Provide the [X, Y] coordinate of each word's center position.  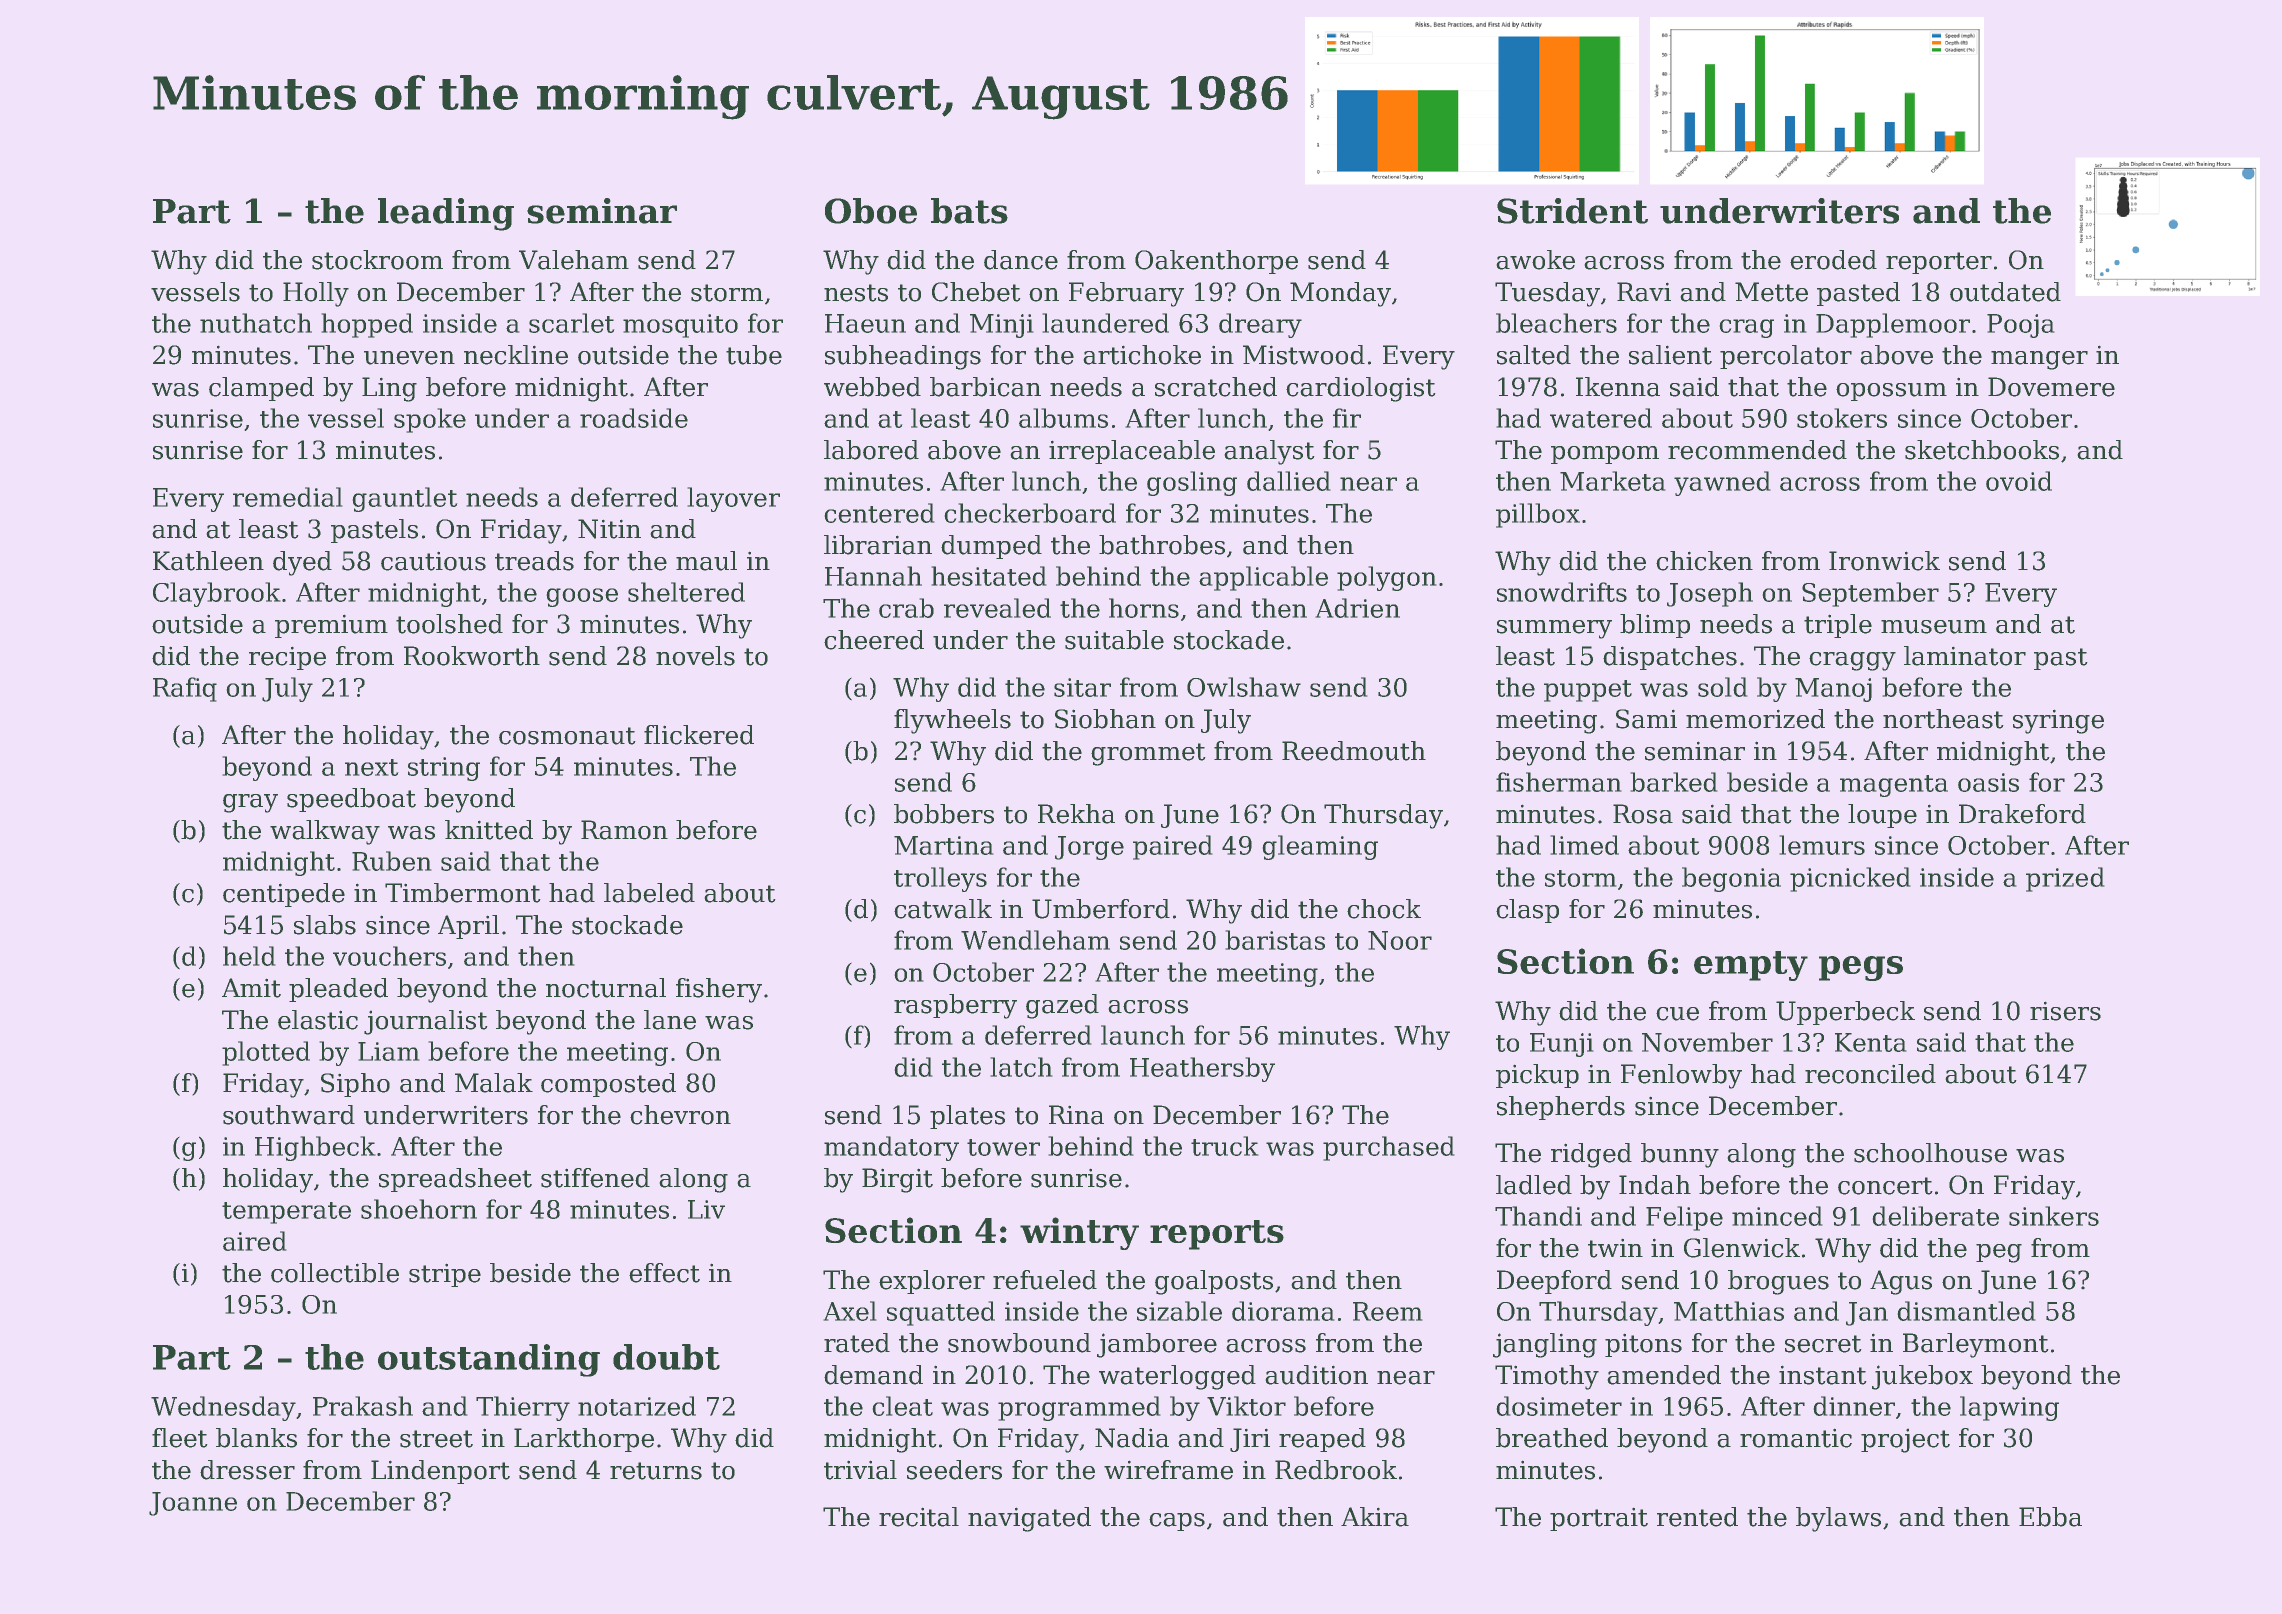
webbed [872, 387]
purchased [1389, 1148]
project [1905, 1440]
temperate [286, 1213]
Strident [1572, 211]
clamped [261, 389]
